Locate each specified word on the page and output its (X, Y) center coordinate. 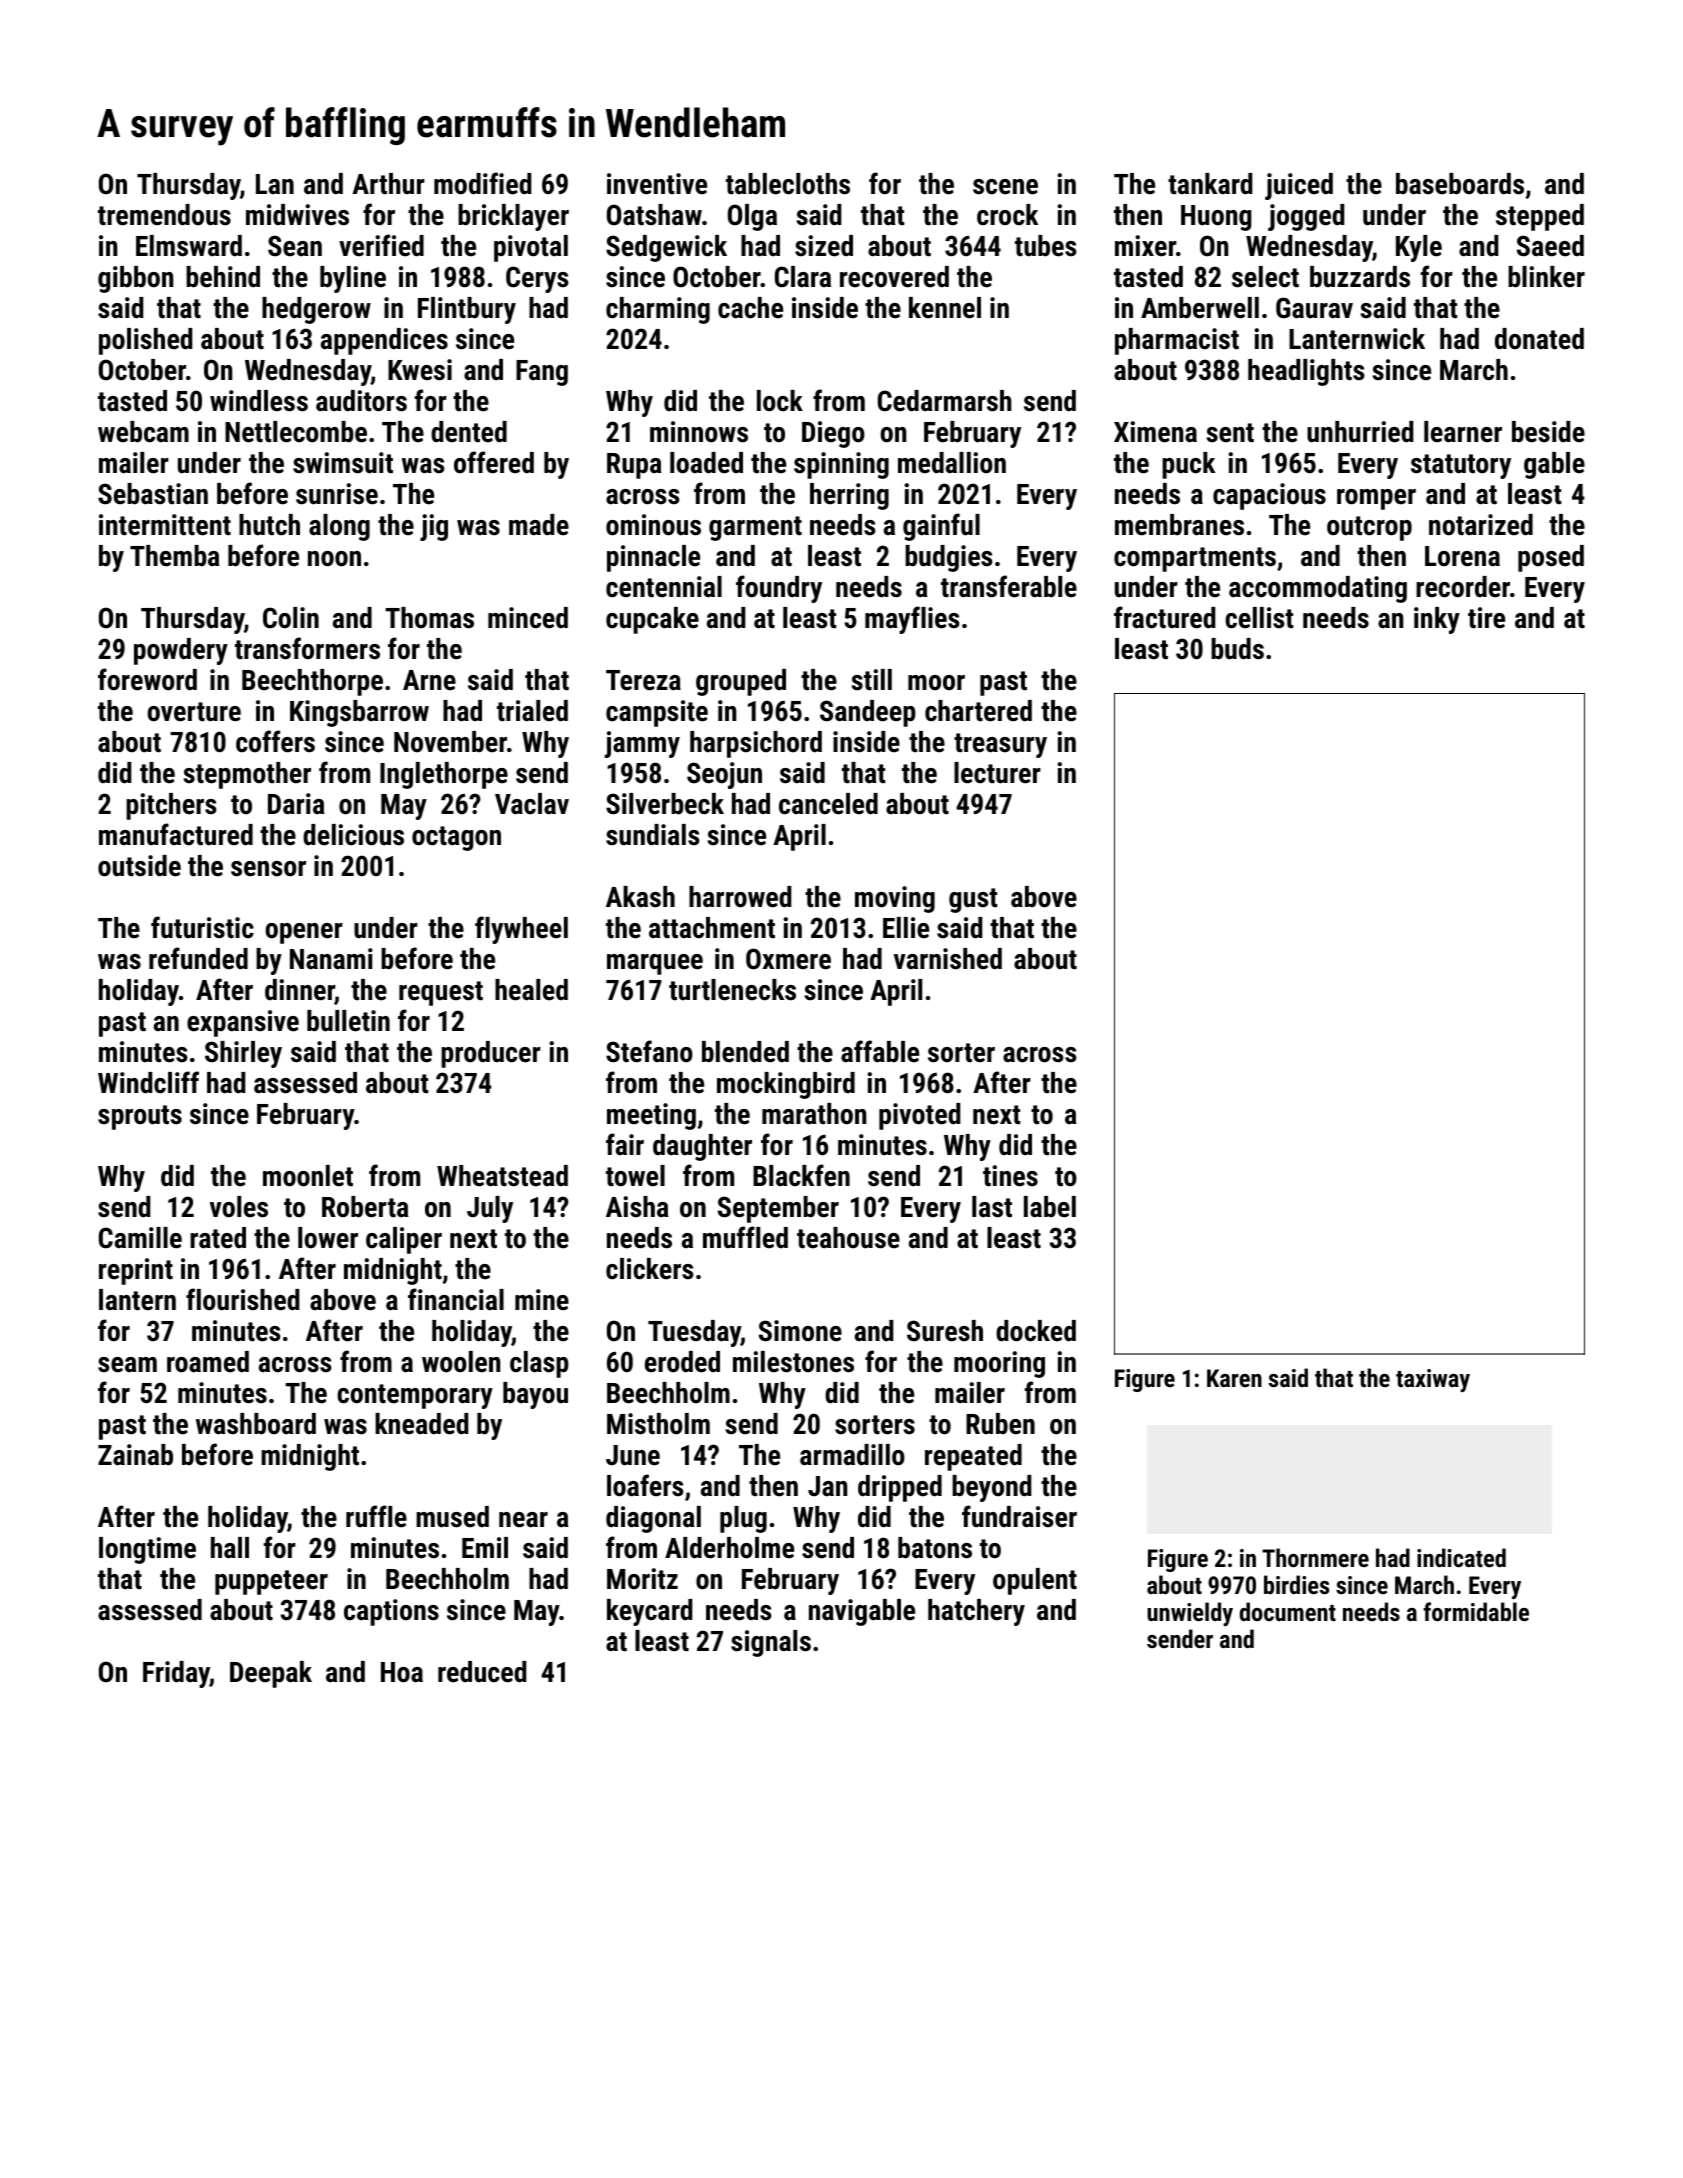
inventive (657, 184)
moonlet (308, 1176)
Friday (176, 1674)
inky (1437, 620)
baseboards (1460, 184)
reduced (482, 1672)
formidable (1476, 1611)
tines (1010, 1176)
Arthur (388, 184)
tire (1486, 618)
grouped (741, 682)
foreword (147, 679)
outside (139, 866)
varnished (948, 959)
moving (895, 899)
